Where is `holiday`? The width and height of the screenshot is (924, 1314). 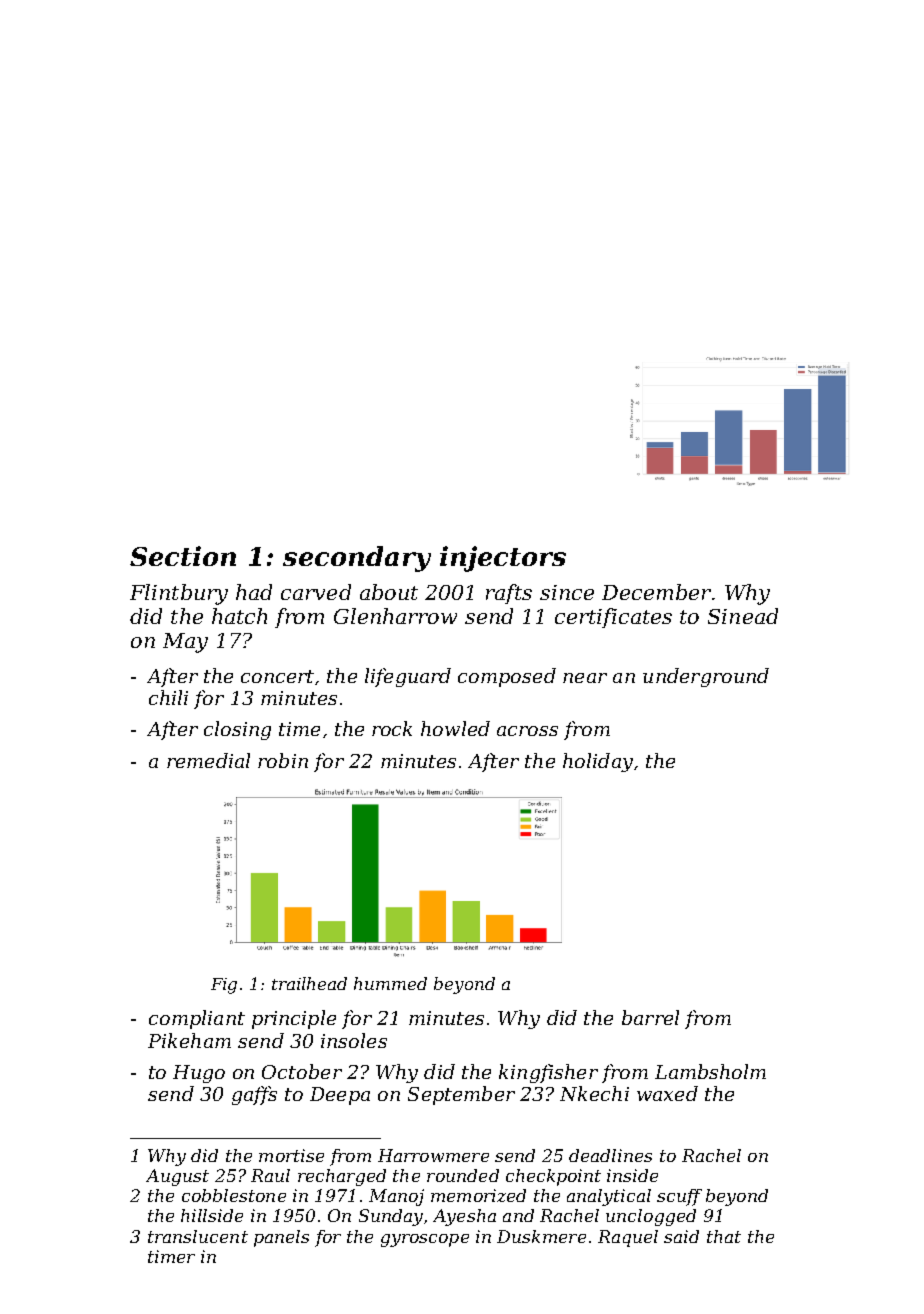 holiday is located at coordinates (598, 762).
